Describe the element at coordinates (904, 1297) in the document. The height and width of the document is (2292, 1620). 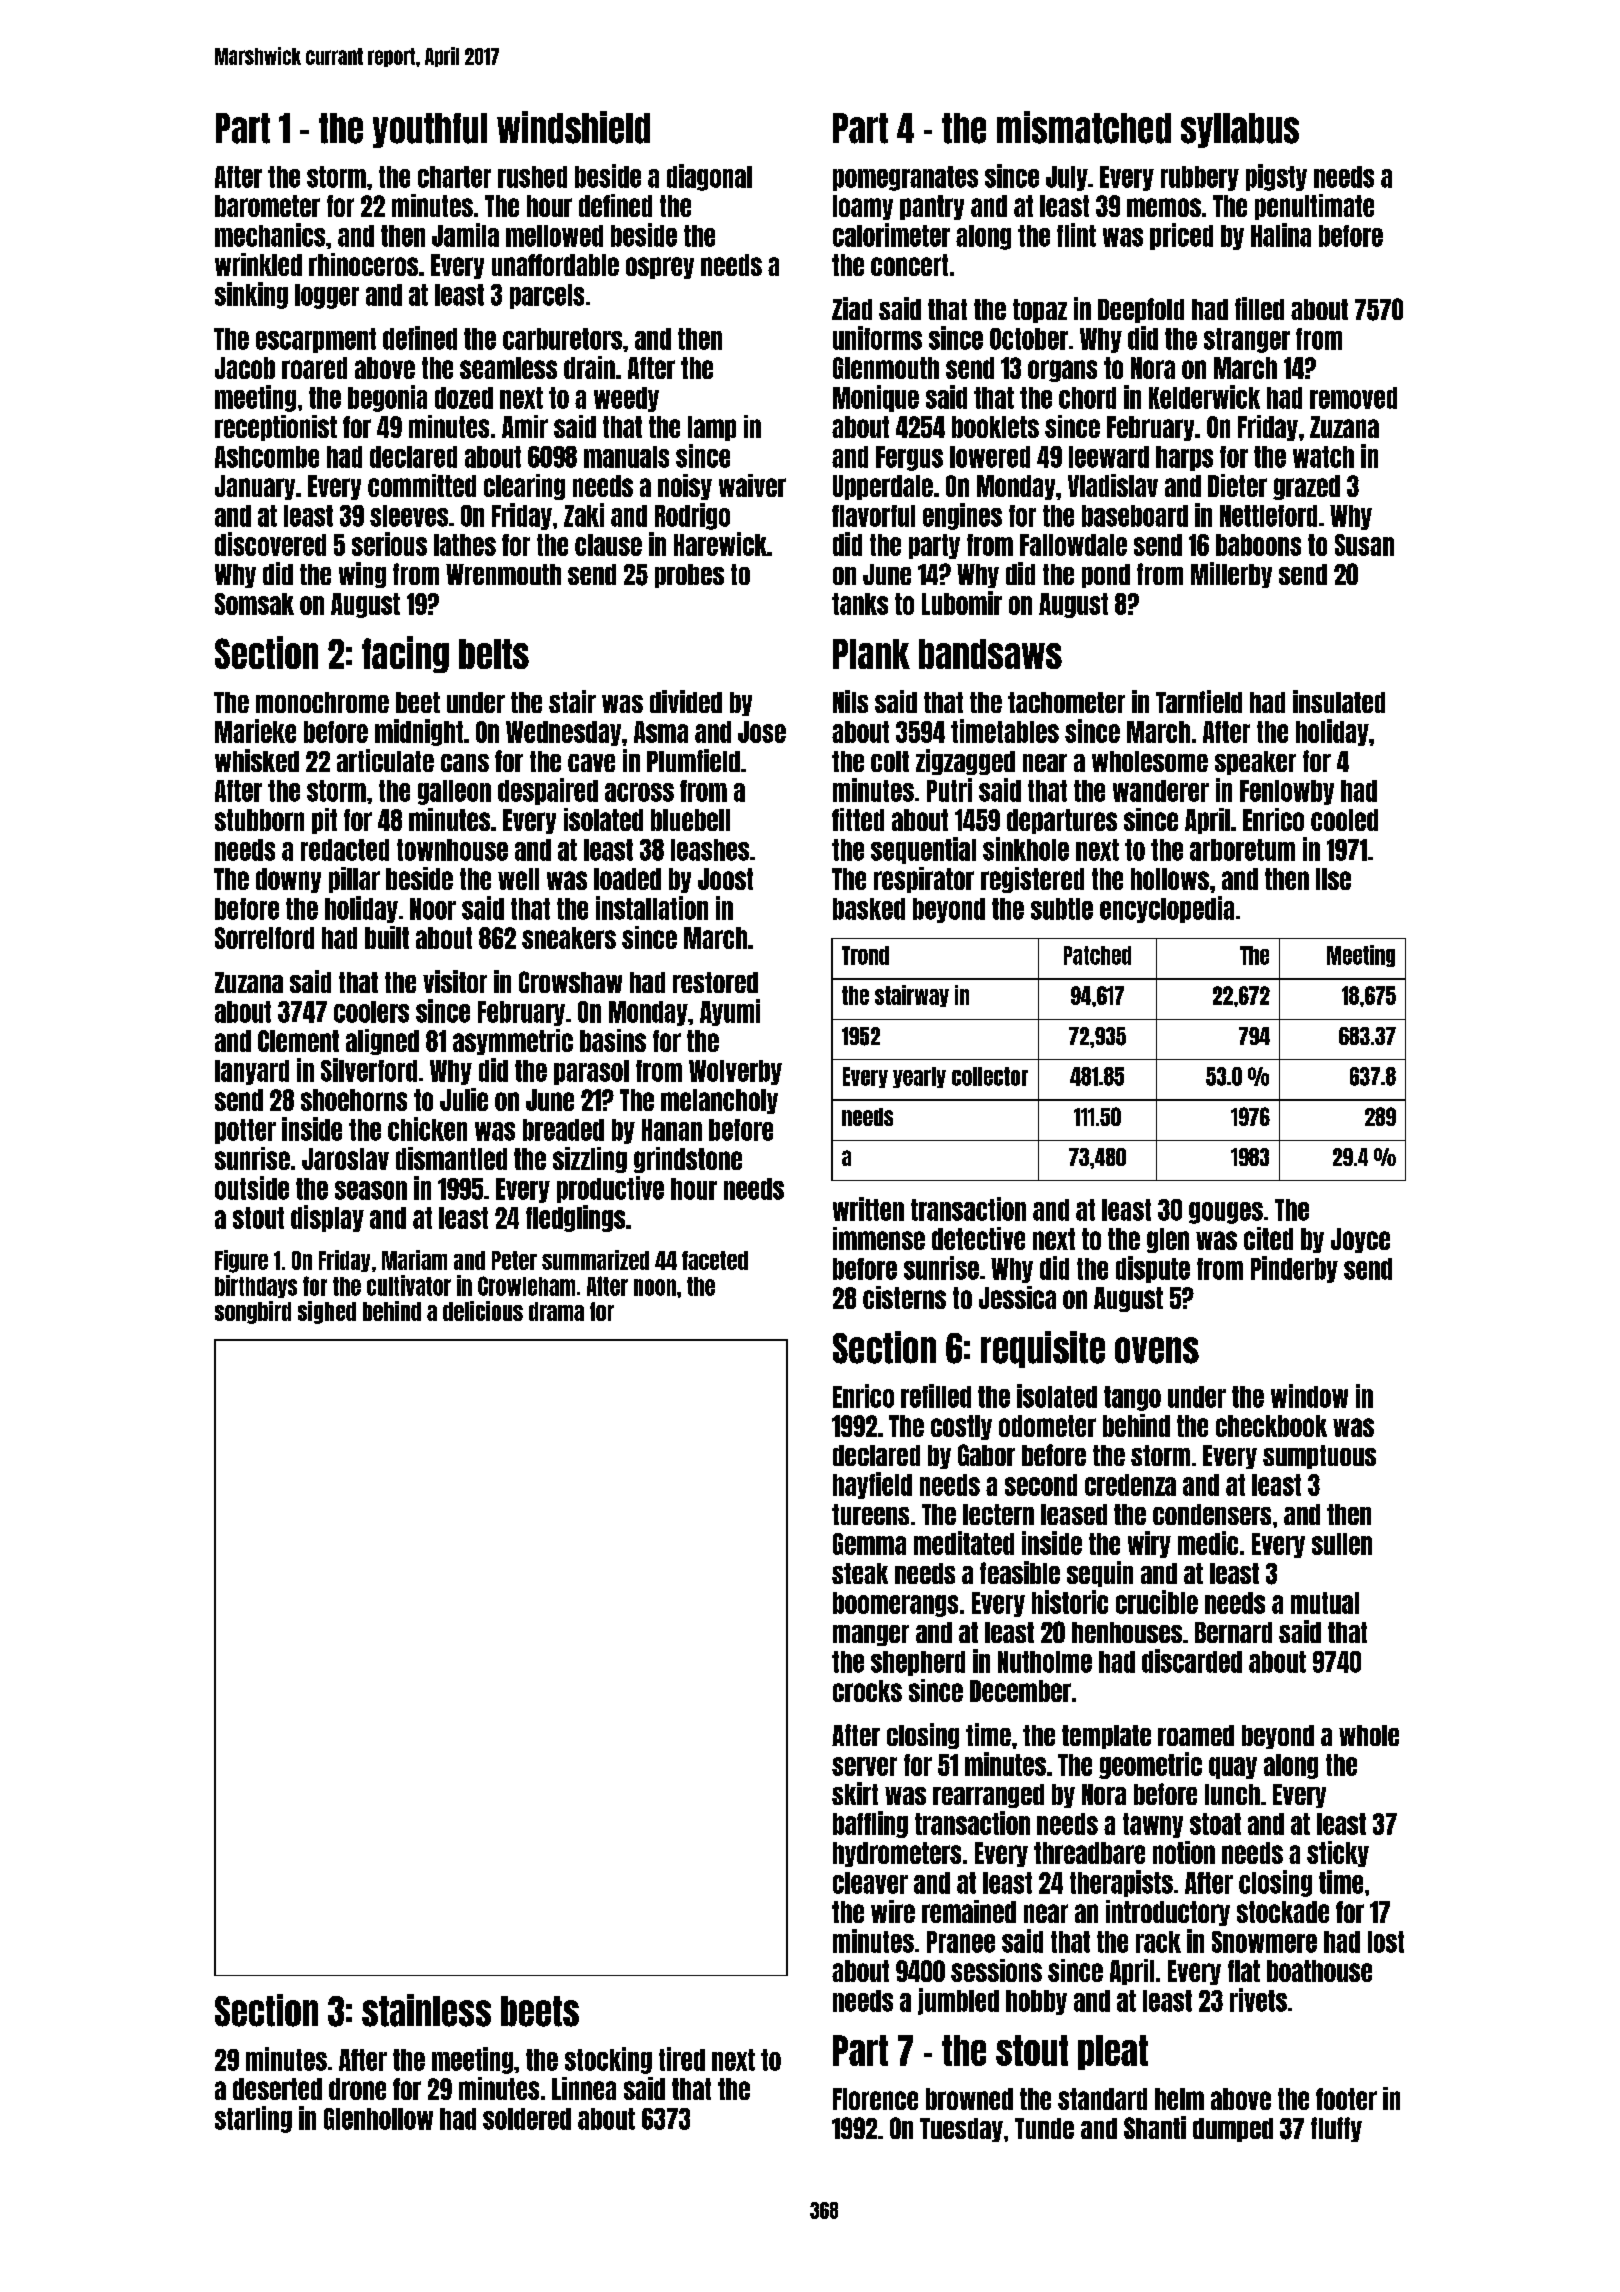
I see `cisterns` at that location.
